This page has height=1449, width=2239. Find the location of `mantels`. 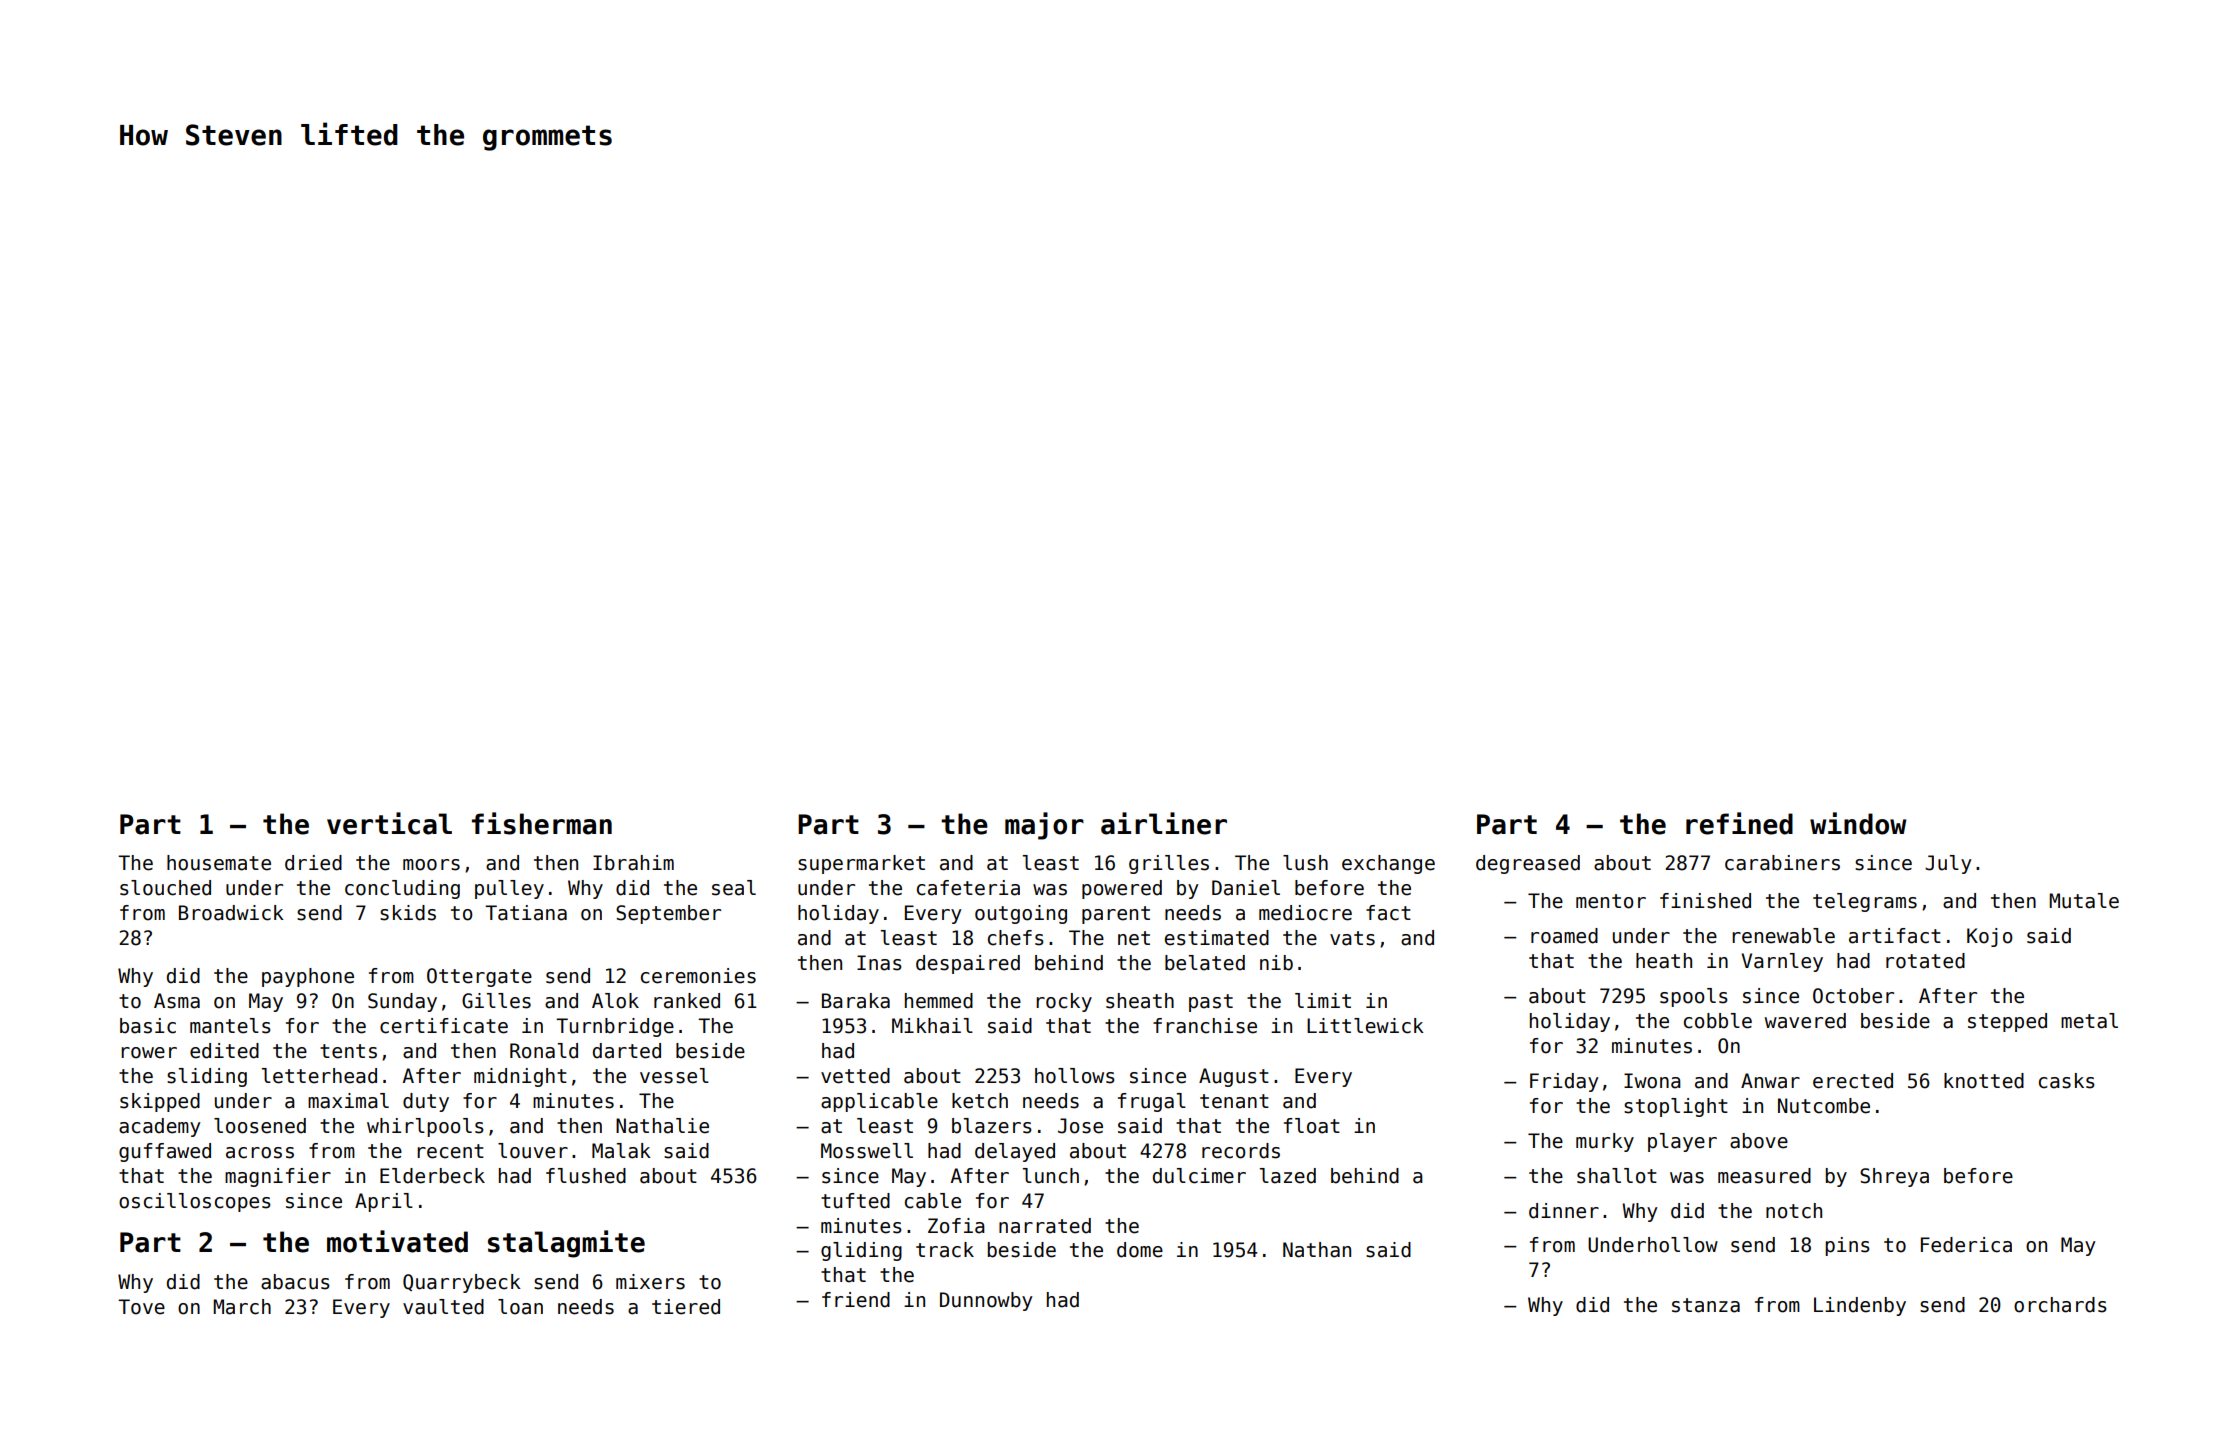

mantels is located at coordinates (230, 1026).
